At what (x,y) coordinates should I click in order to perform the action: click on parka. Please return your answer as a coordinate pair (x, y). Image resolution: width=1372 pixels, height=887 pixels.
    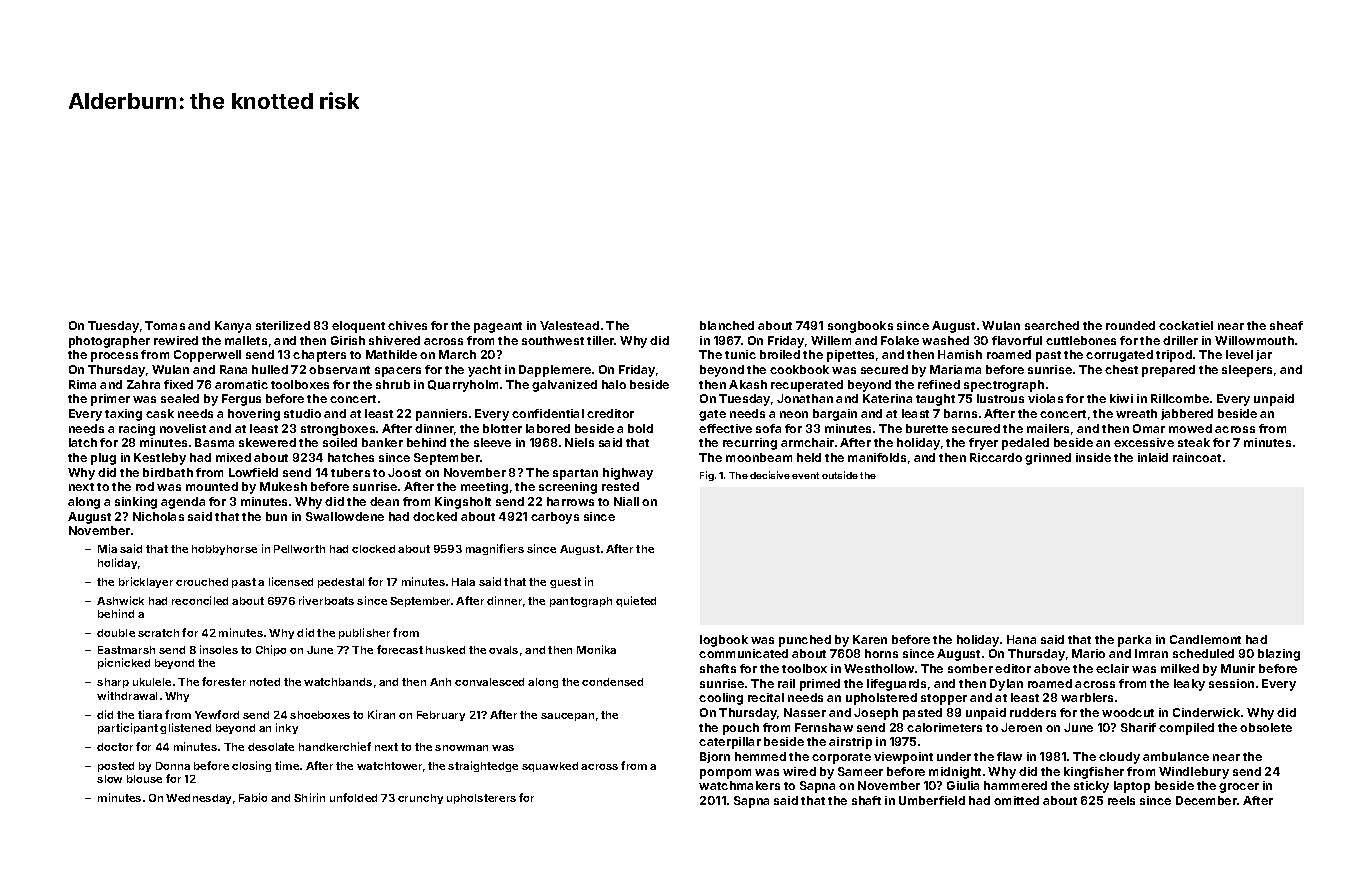
    Looking at the image, I should click on (1134, 641).
